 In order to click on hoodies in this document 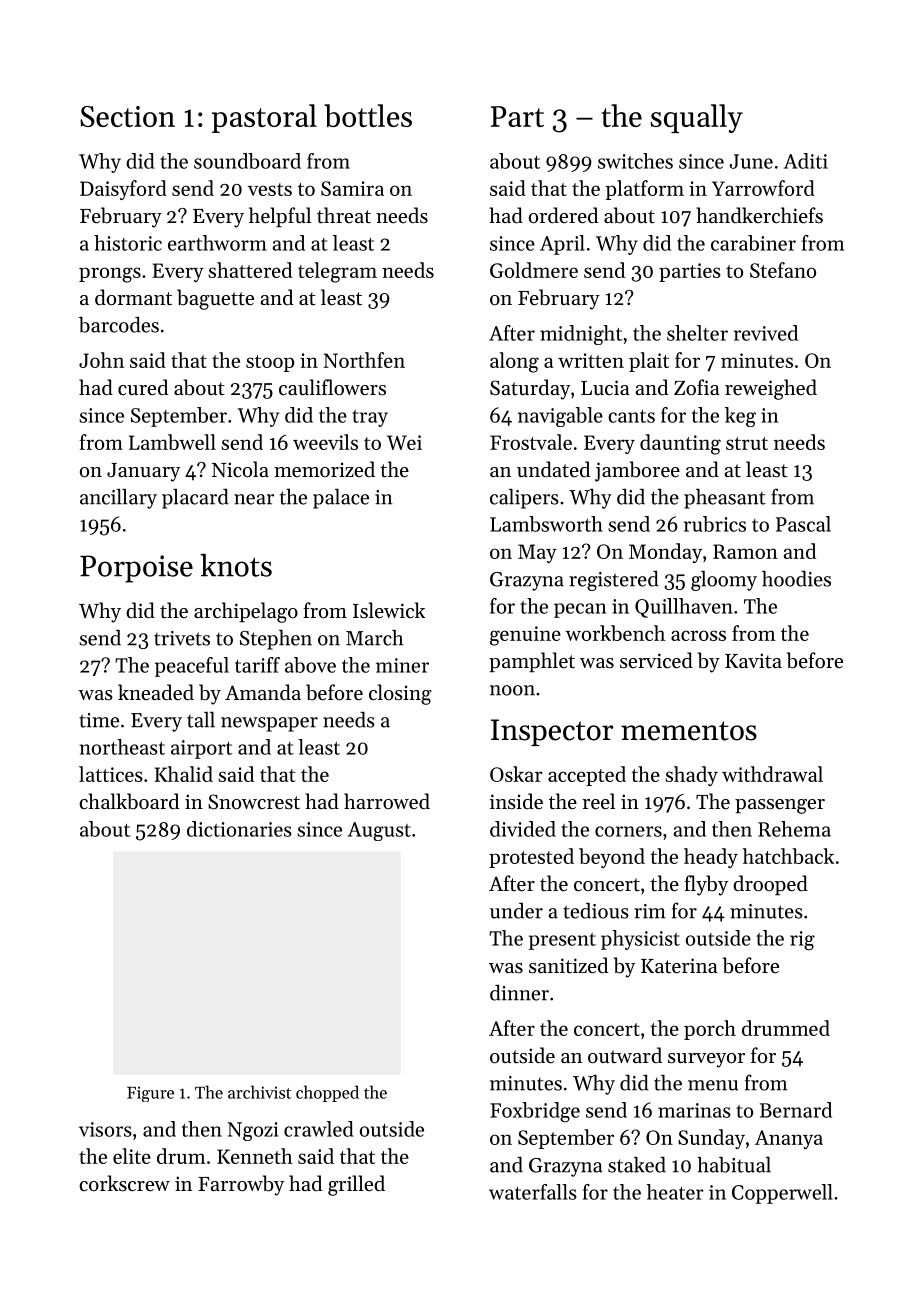, I will do `click(796, 579)`.
